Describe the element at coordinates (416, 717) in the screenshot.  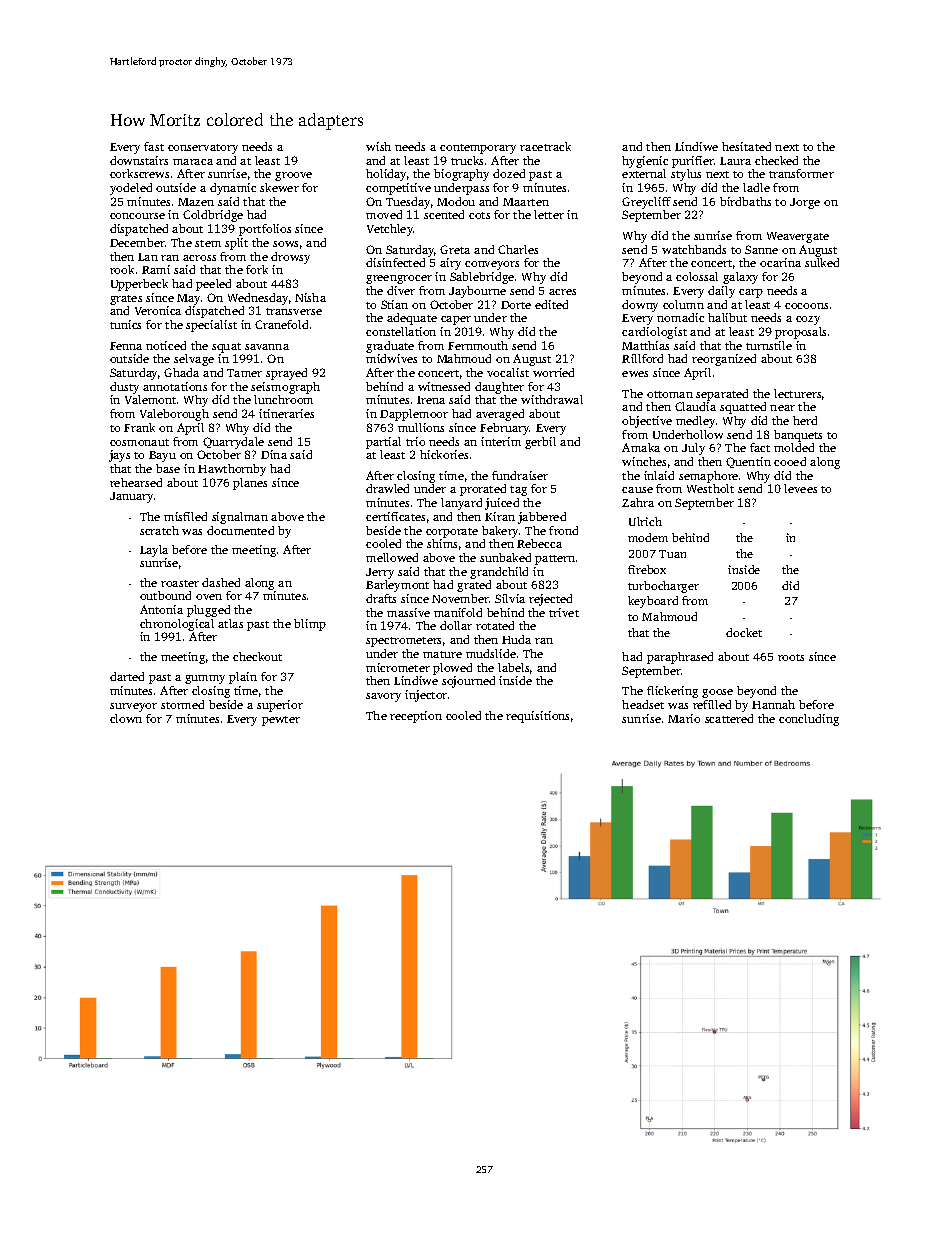
I see `reception` at that location.
